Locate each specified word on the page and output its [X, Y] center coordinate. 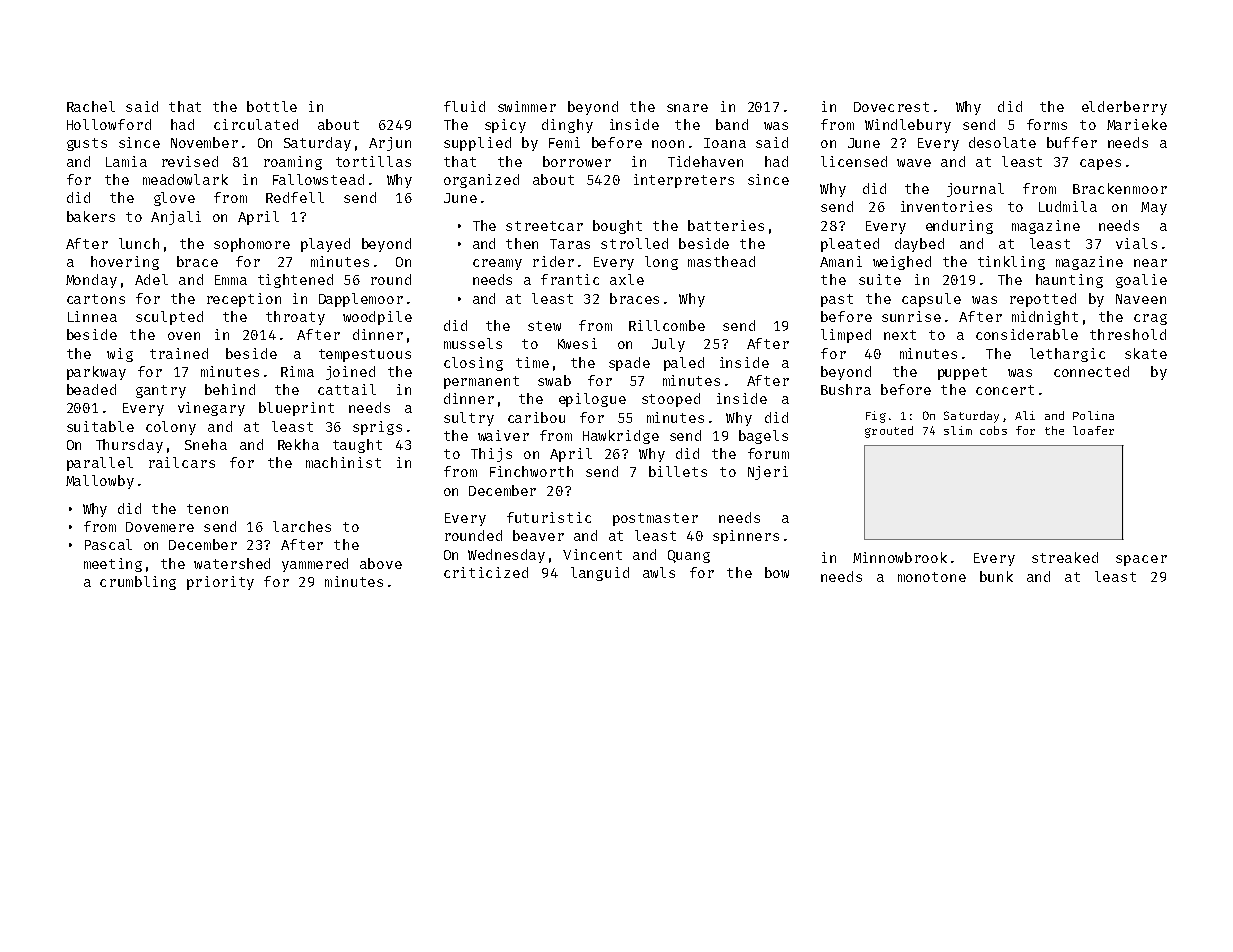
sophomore [252, 245]
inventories [946, 206]
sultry [469, 419]
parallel [100, 464]
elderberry [1124, 108]
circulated [256, 124]
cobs [993, 430]
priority [220, 583]
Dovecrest [891, 107]
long [661, 263]
